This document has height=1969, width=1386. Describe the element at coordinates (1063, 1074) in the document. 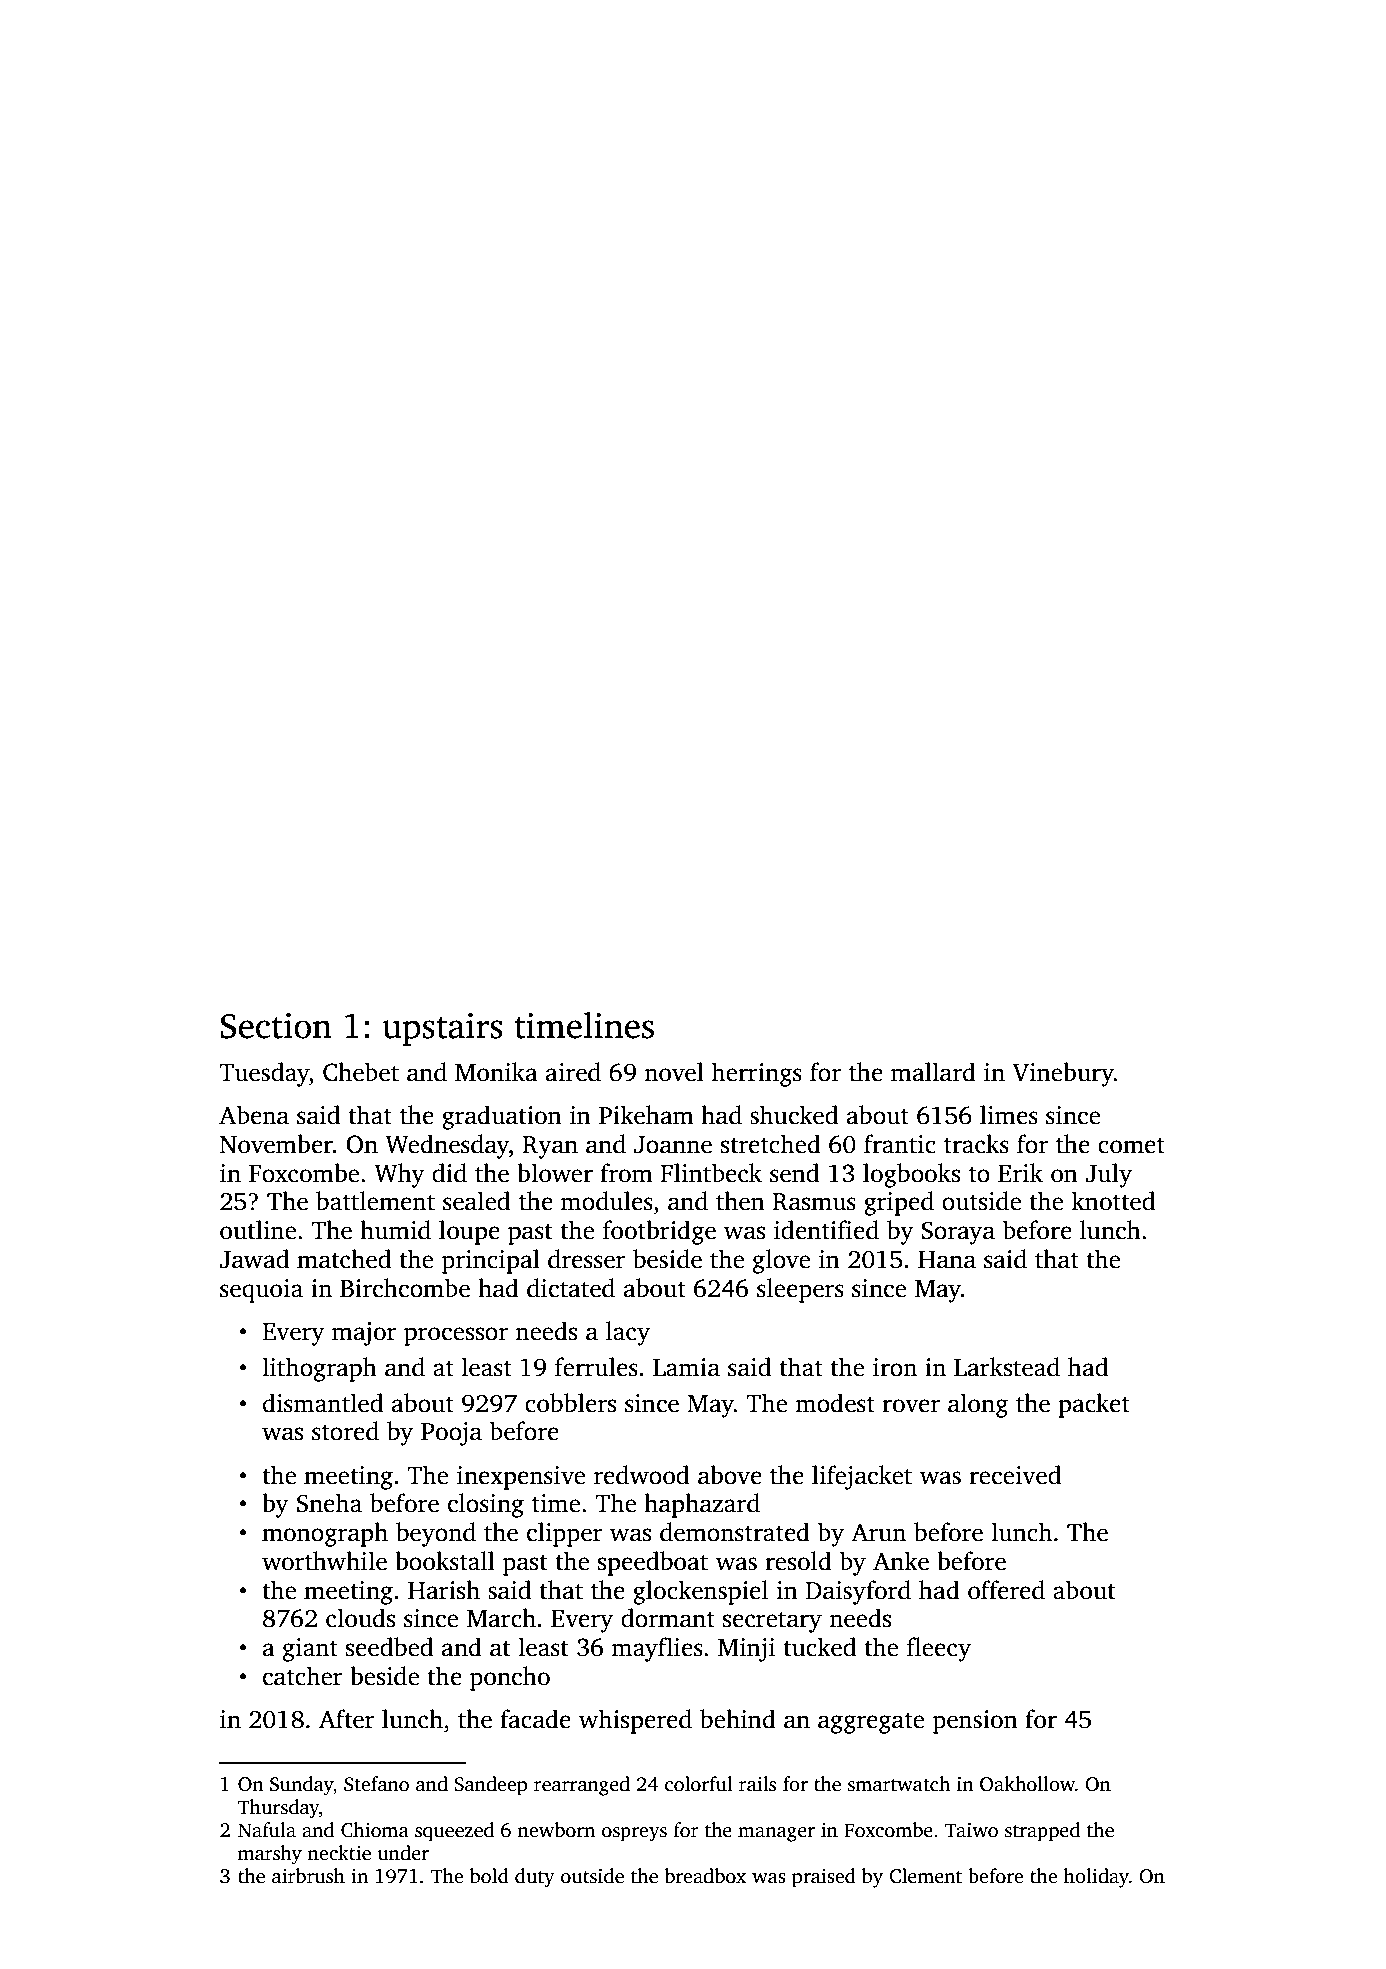

I see `Vinebury` at that location.
